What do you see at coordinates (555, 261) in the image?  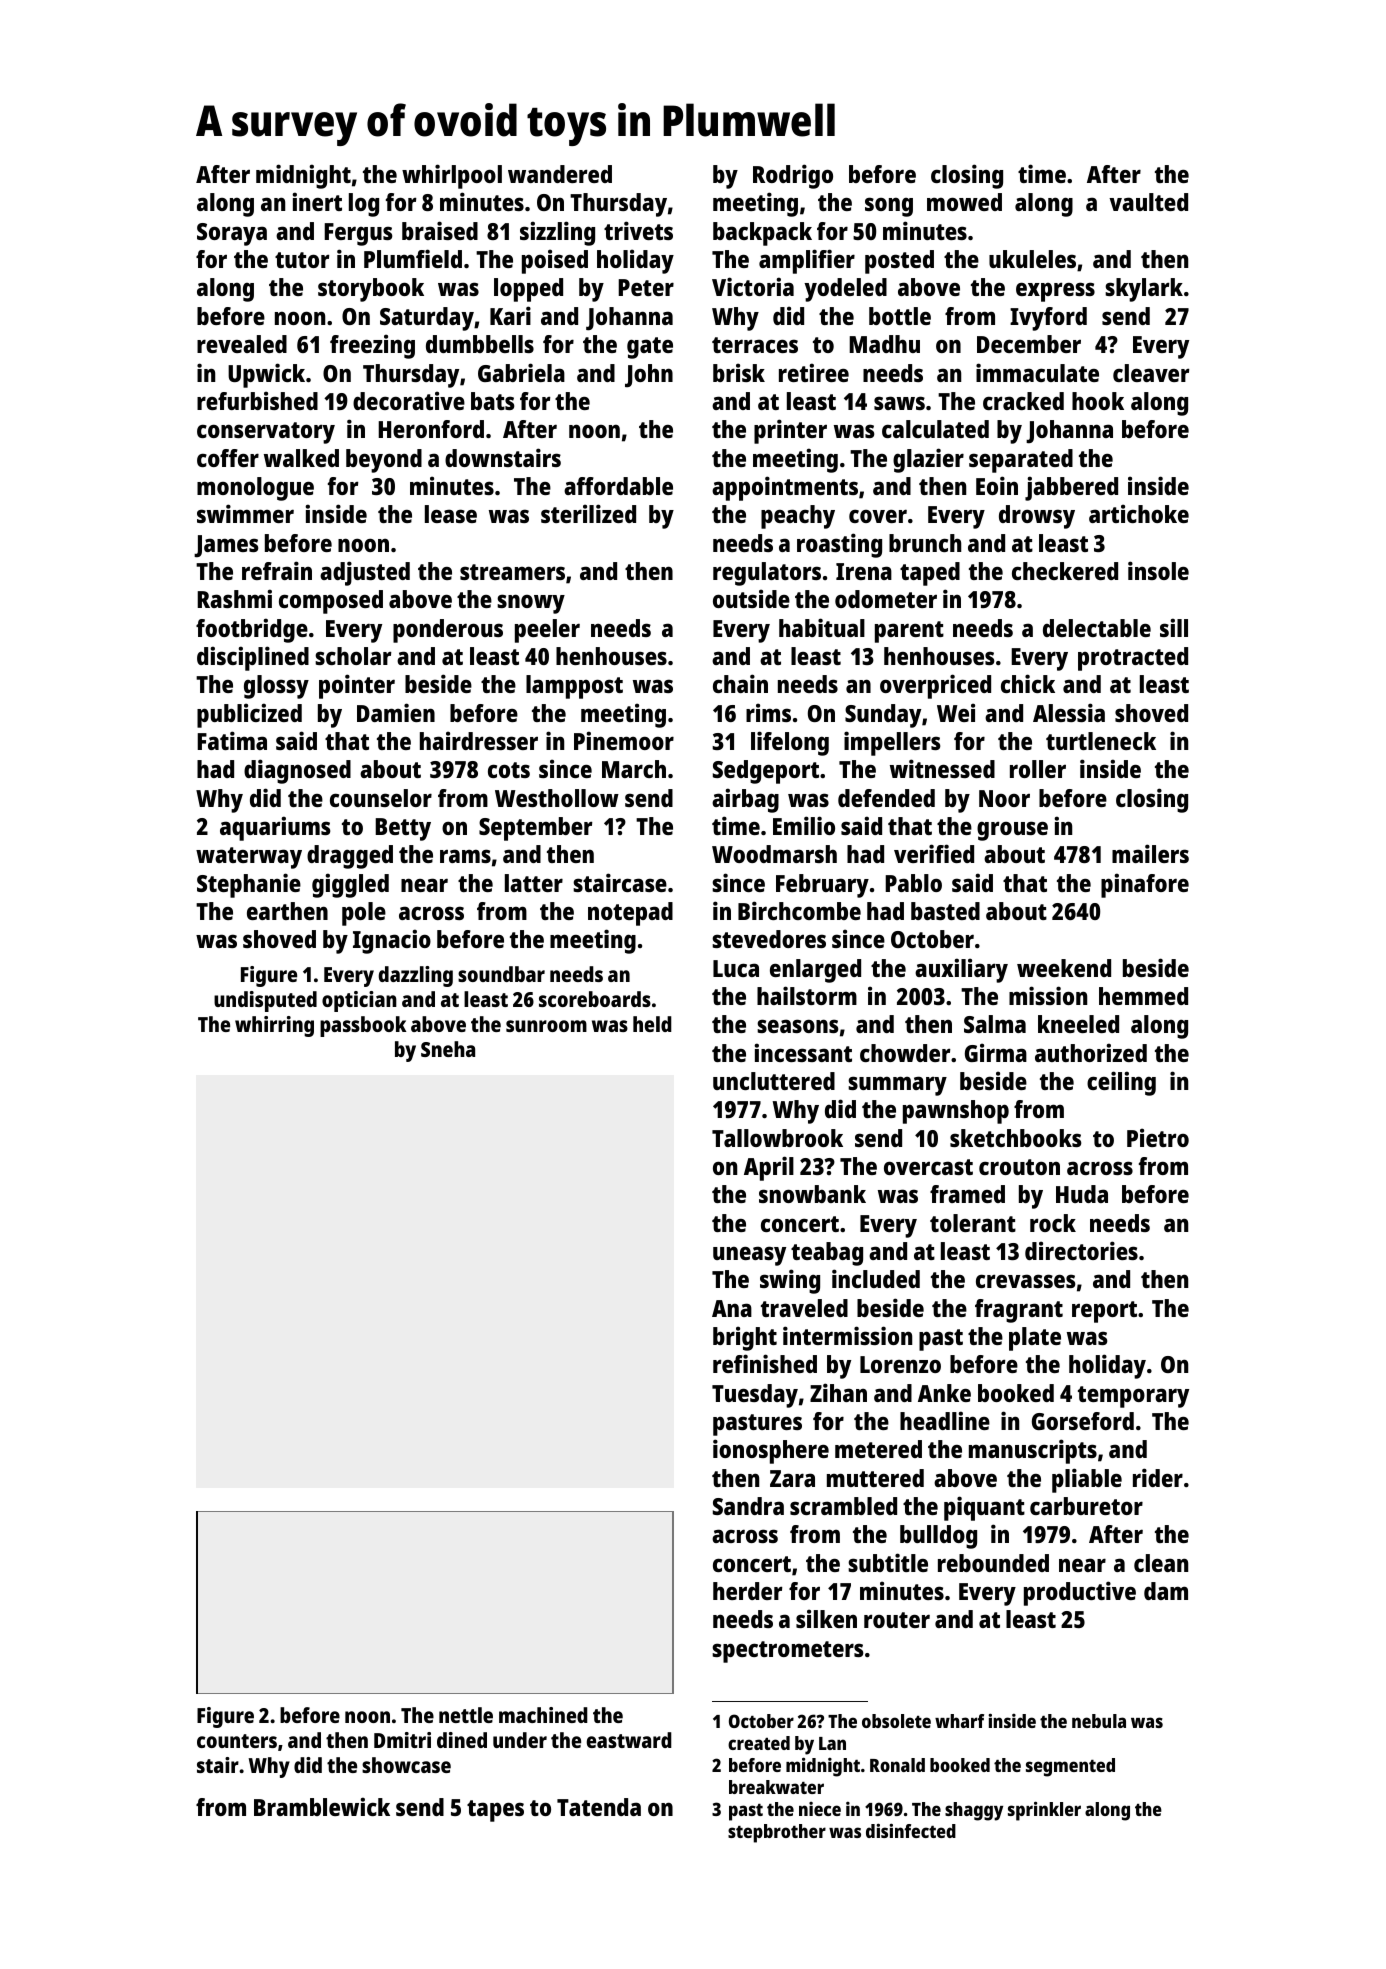 I see `poised` at bounding box center [555, 261].
